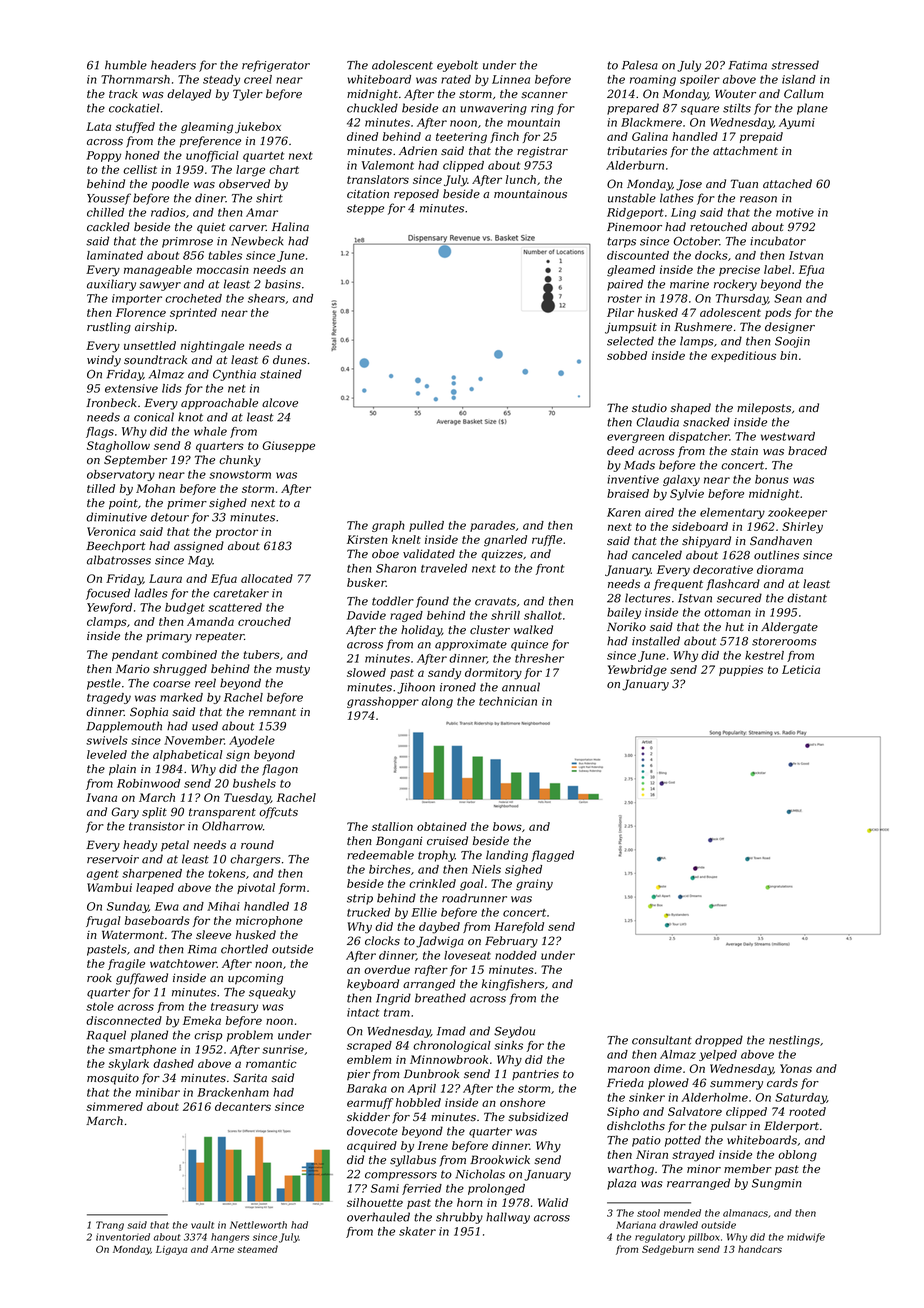 This page has height=1308, width=924. I want to click on pulled, so click(426, 526).
